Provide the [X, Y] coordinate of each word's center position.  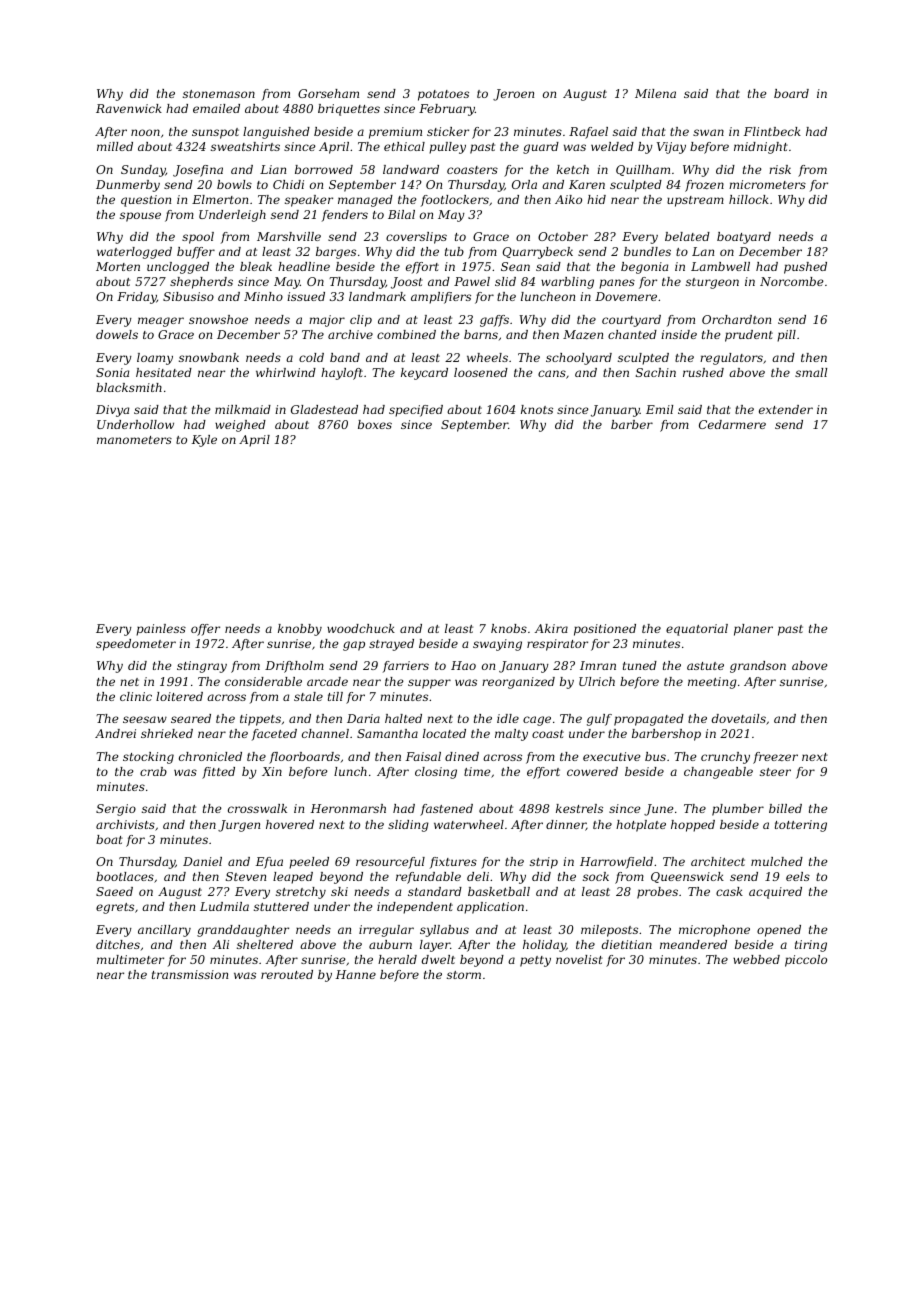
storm [464, 975]
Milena [655, 93]
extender [786, 409]
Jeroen [513, 95]
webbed [756, 959]
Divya [112, 411]
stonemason [219, 94]
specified [416, 411]
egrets [115, 908]
